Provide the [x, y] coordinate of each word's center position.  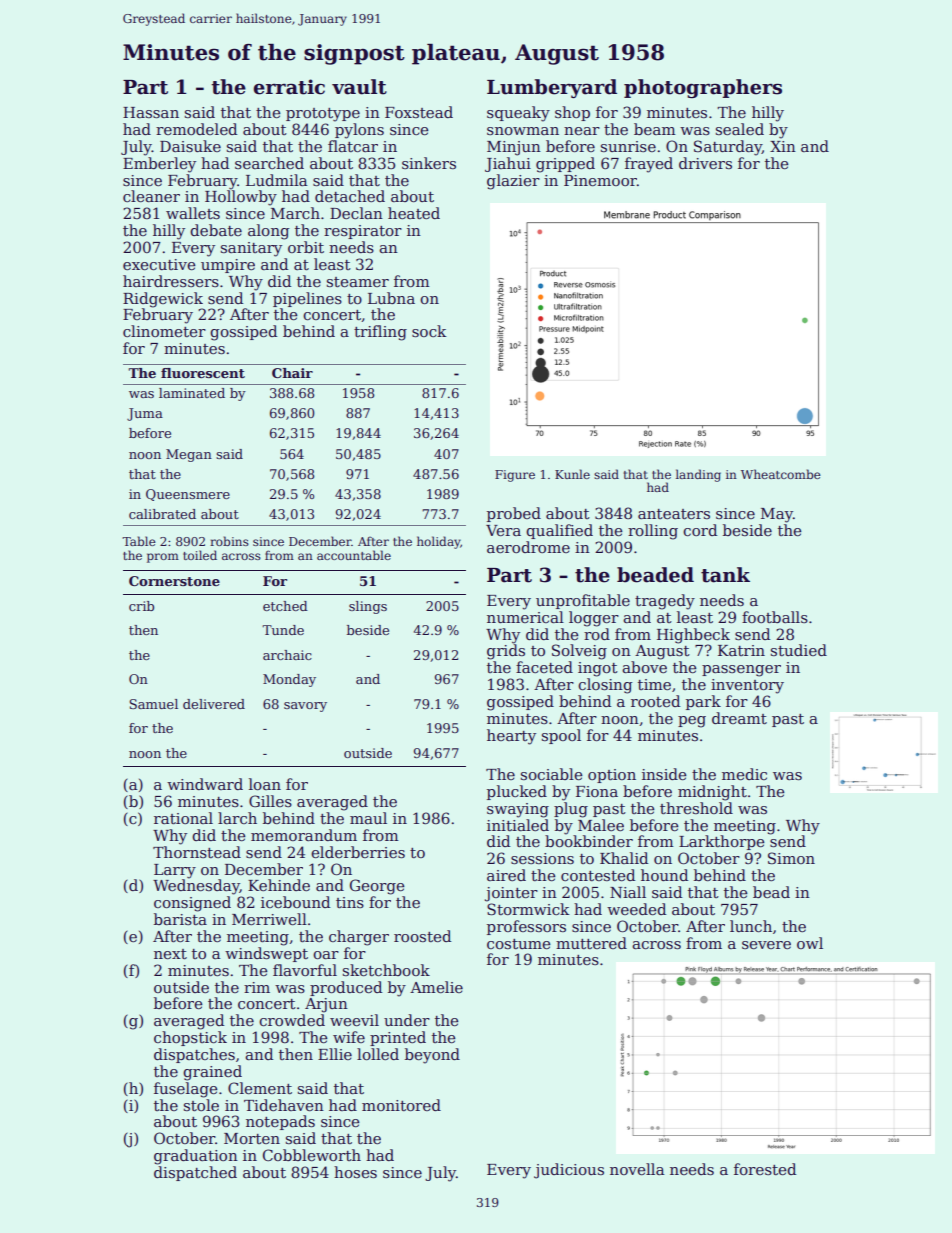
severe [766, 945]
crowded [292, 1020]
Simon [791, 858]
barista [180, 919]
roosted [422, 936]
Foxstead [419, 112]
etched [285, 606]
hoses [355, 1172]
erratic [289, 87]
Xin [783, 146]
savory [305, 707]
